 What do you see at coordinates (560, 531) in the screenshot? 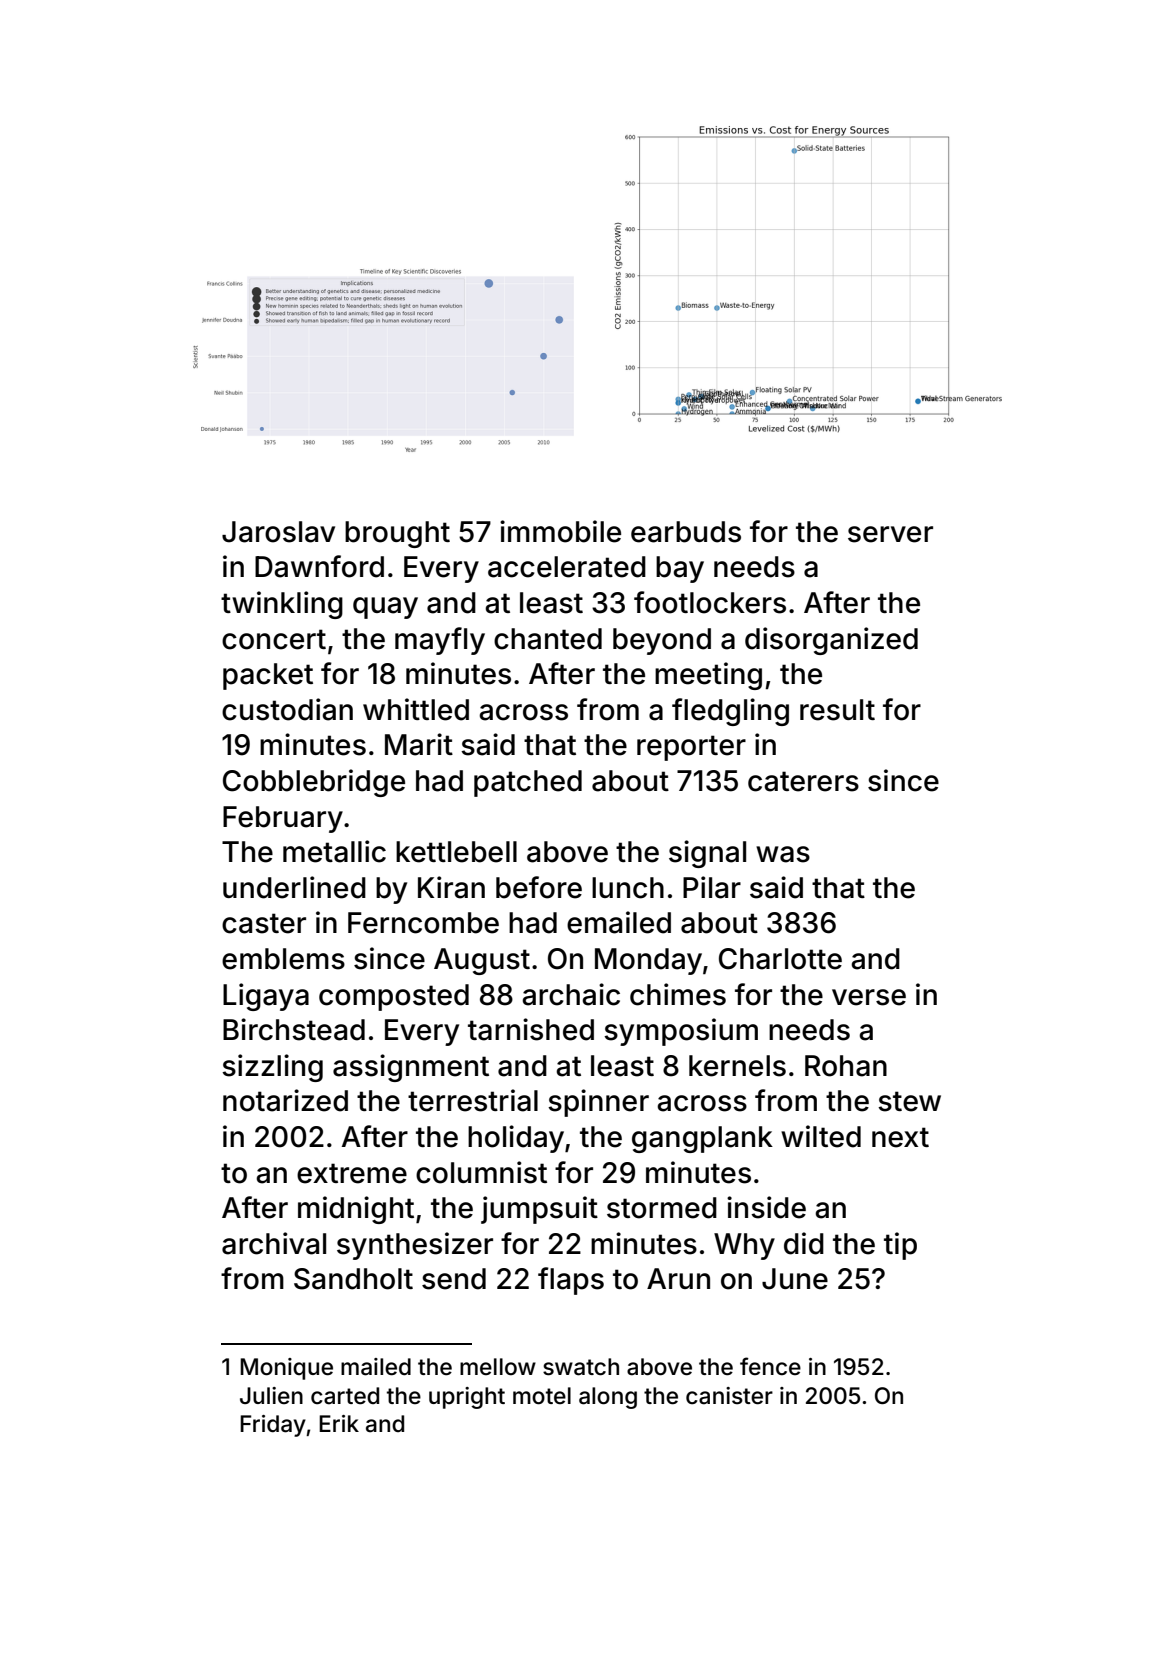
I see `immobile` at bounding box center [560, 531].
